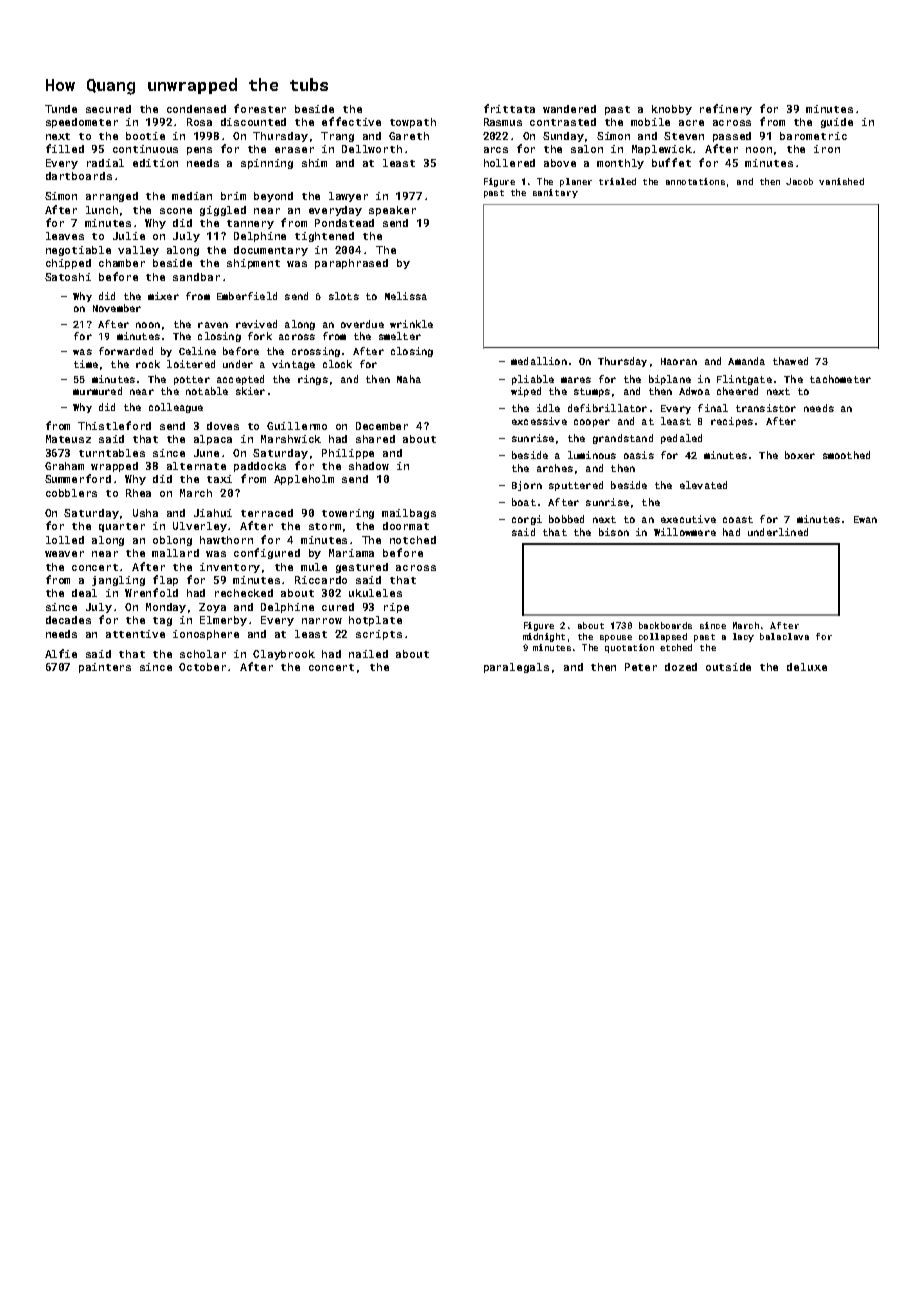 This screenshot has height=1308, width=924. I want to click on Maha, so click(409, 379).
